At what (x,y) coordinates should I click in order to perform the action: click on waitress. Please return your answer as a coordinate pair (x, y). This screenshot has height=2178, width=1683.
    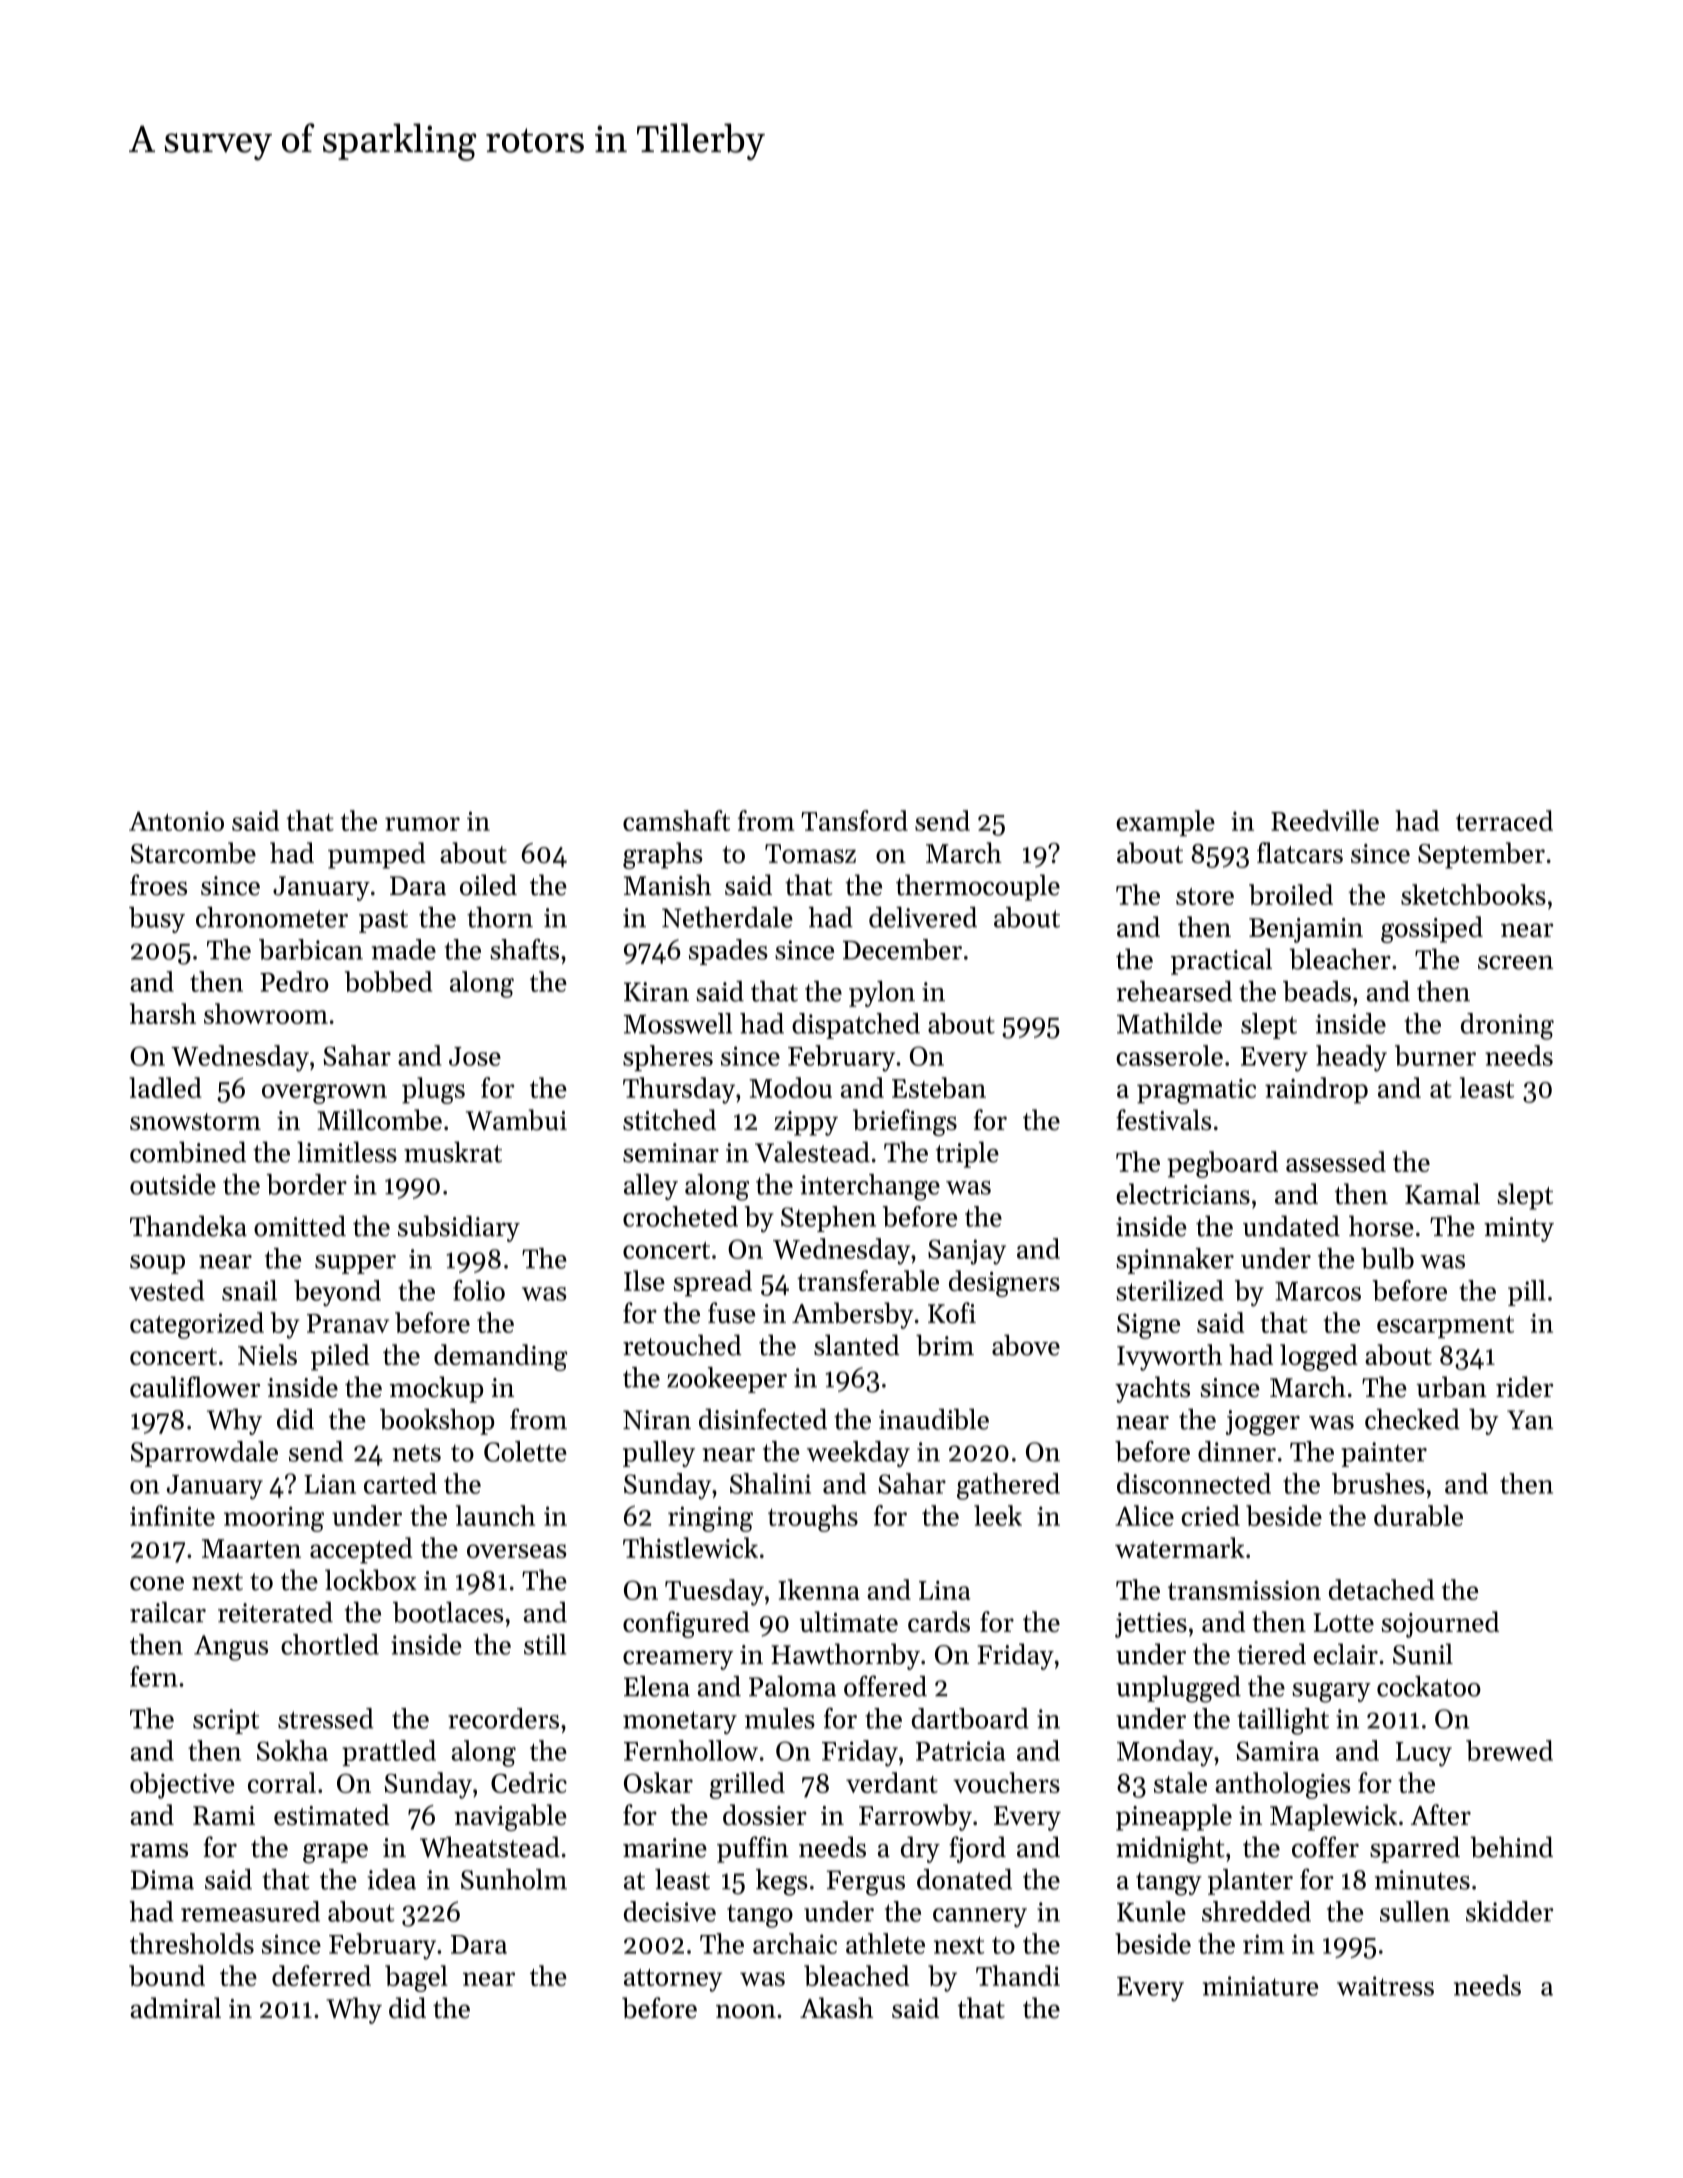
    Looking at the image, I should click on (1385, 1986).
